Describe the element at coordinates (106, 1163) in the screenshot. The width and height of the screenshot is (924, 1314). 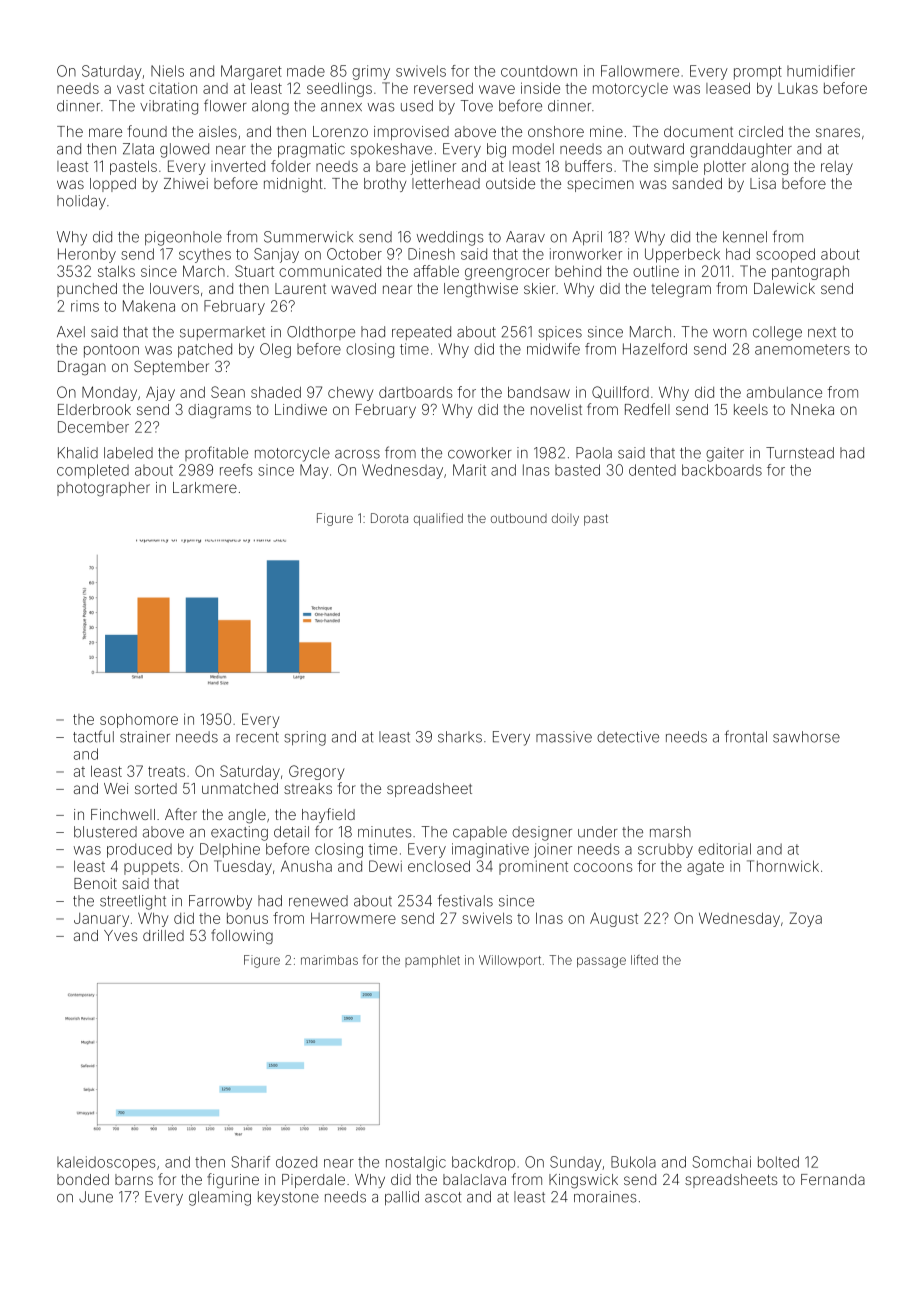
I see `kaleidoscopes` at that location.
